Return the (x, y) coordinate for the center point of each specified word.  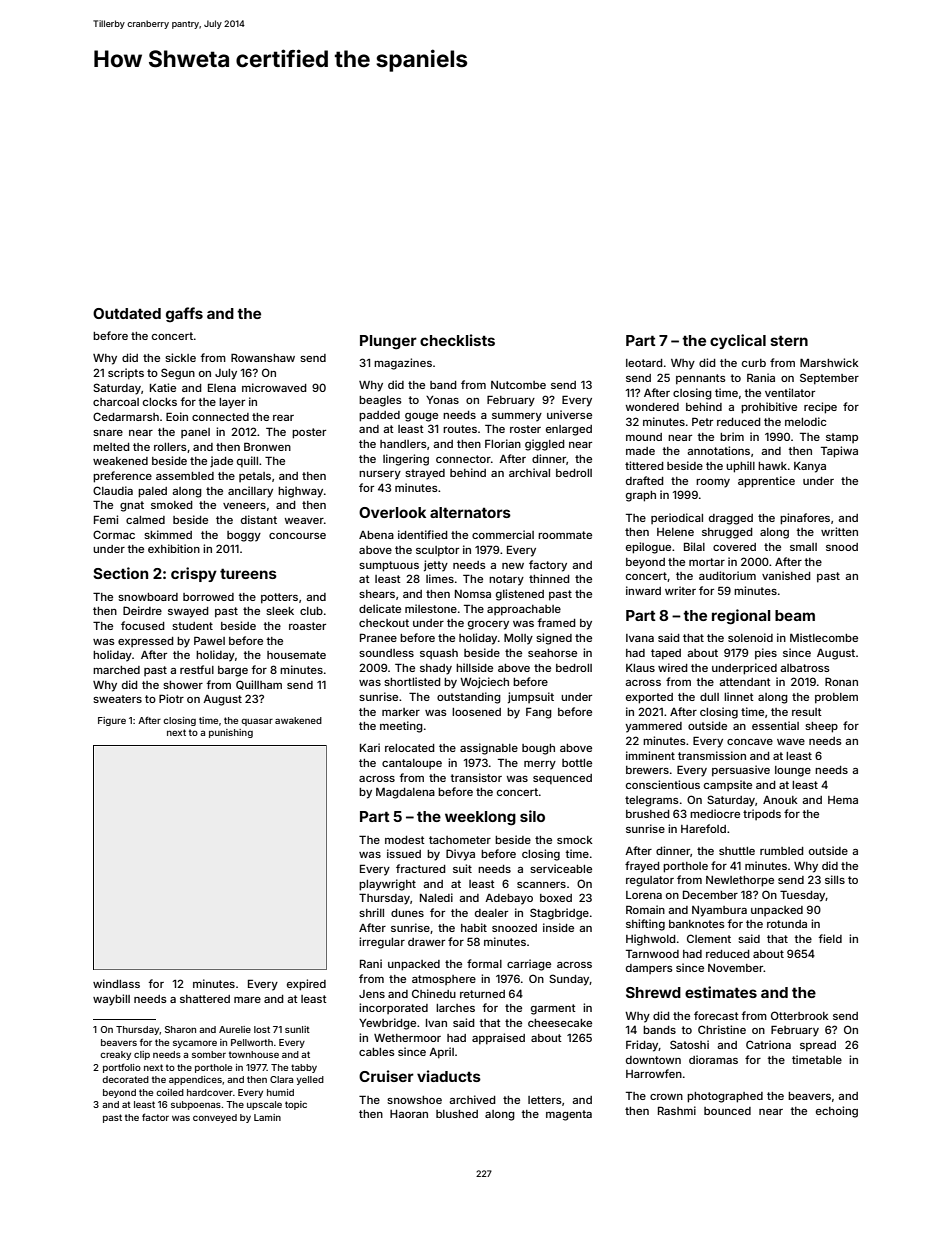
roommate (565, 535)
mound (644, 437)
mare (247, 1000)
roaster (307, 626)
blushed (457, 1114)
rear (283, 418)
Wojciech (484, 682)
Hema (843, 800)
